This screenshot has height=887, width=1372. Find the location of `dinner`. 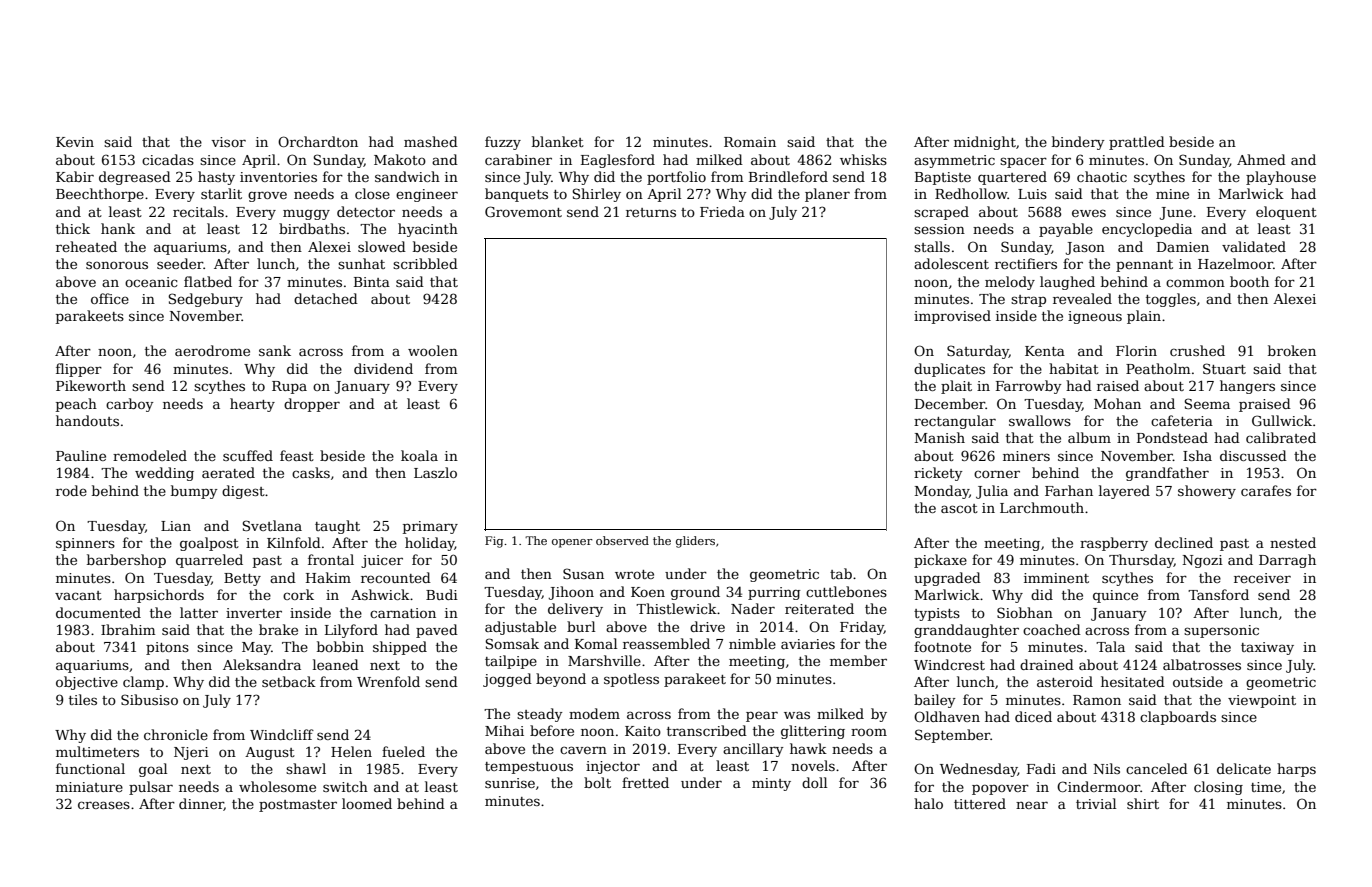

dinner is located at coordinates (201, 804).
